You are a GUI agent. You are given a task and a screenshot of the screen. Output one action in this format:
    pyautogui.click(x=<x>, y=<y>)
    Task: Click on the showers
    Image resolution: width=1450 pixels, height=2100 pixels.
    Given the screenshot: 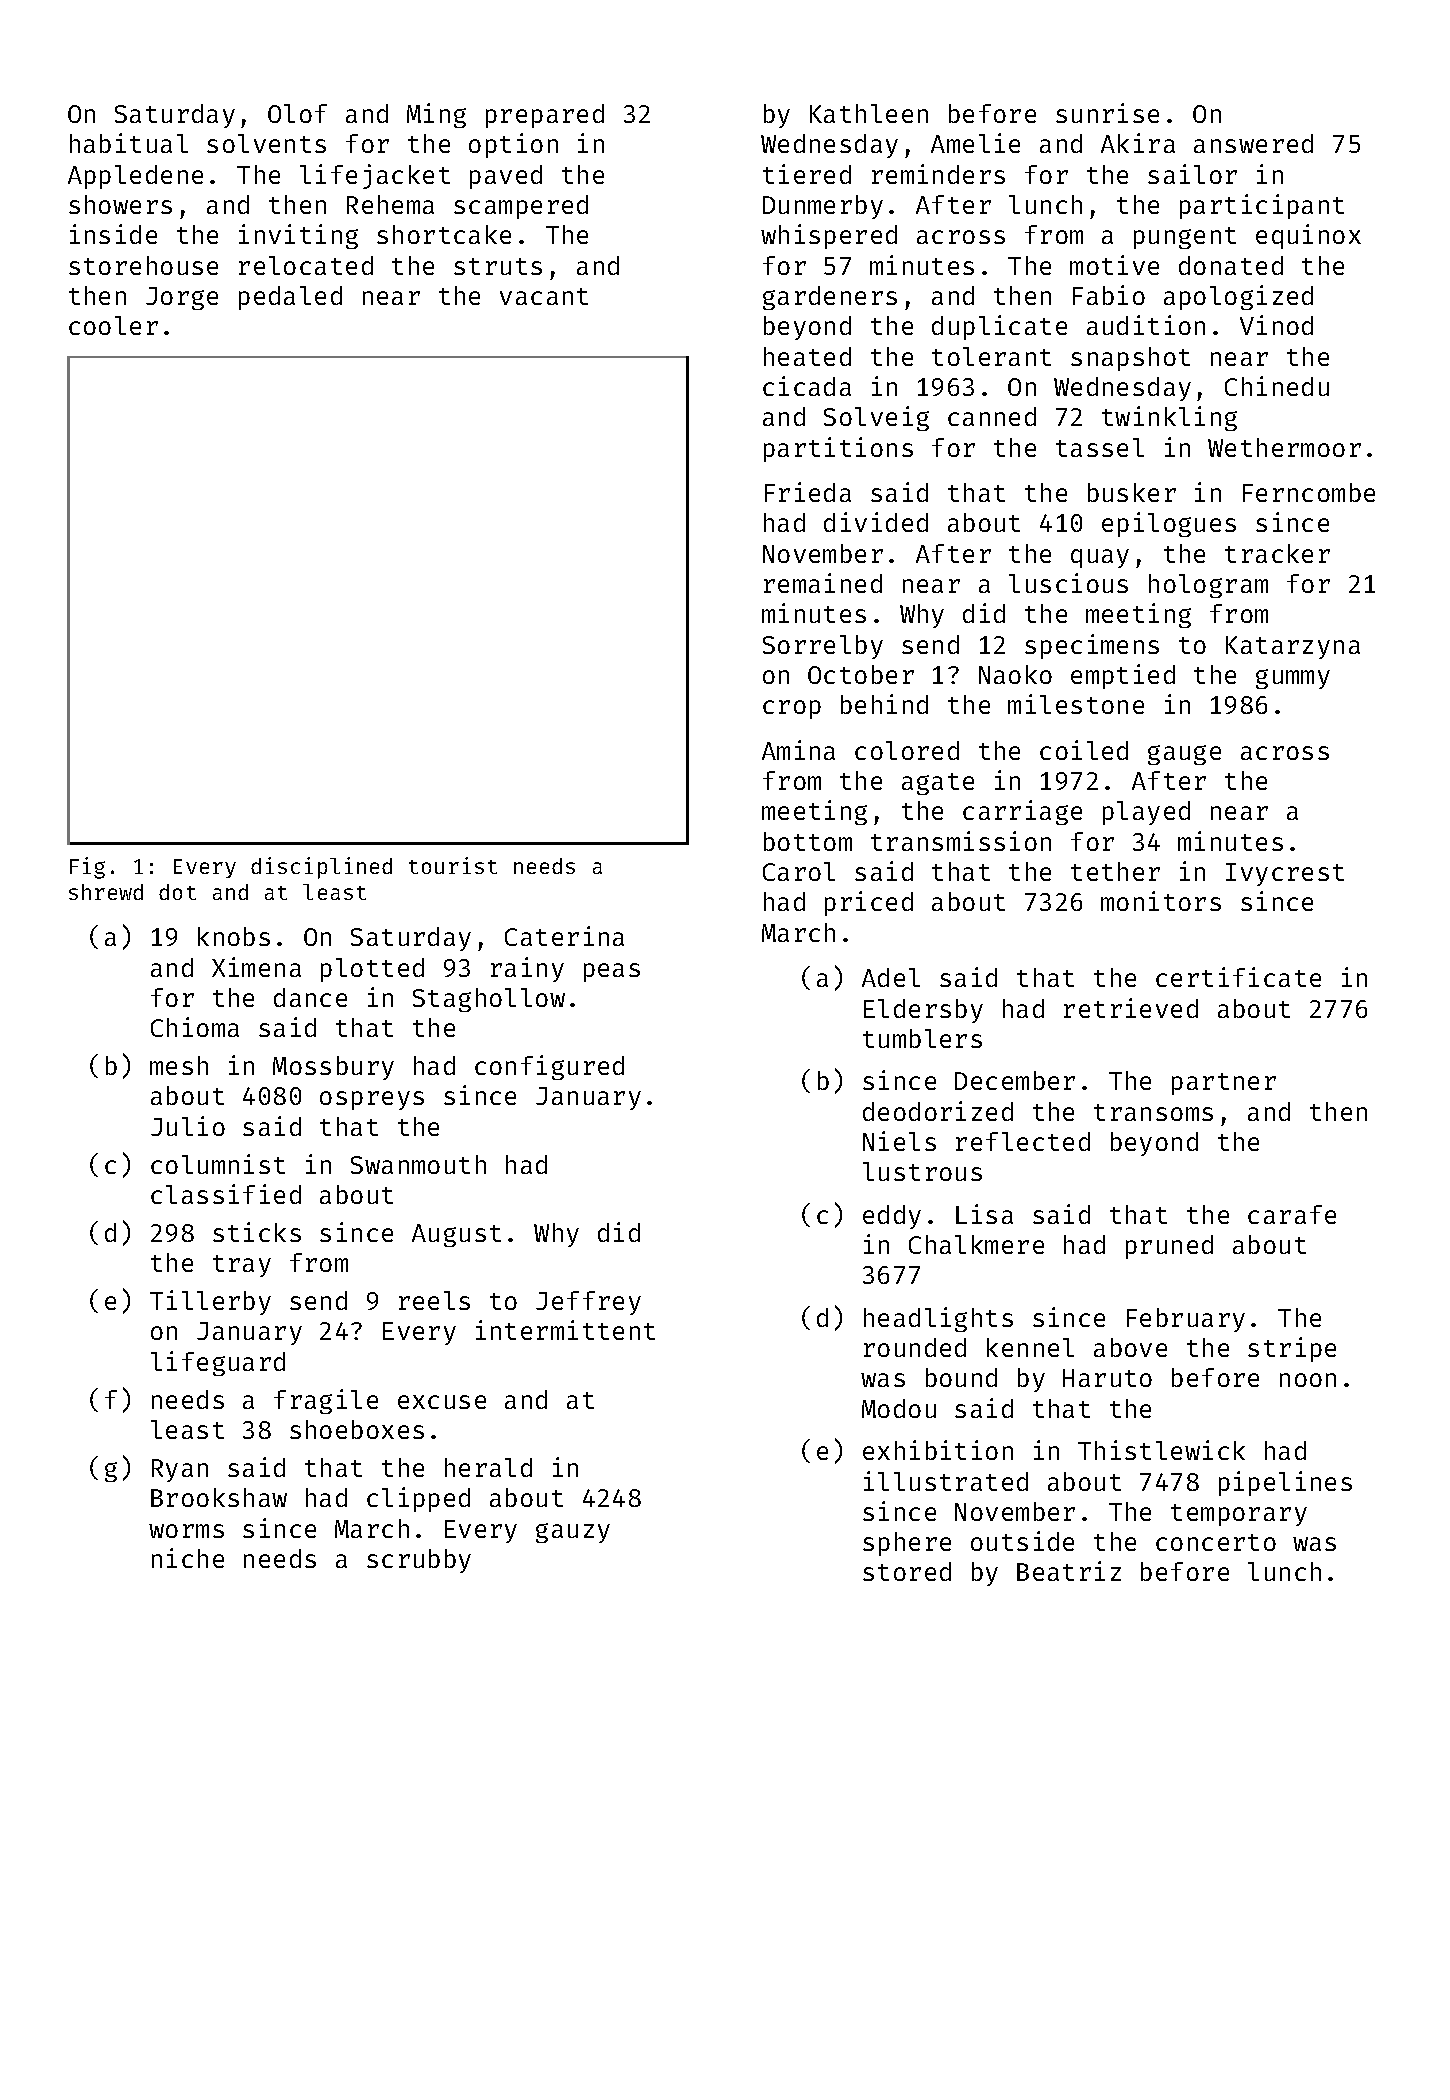 What is the action you would take?
    pyautogui.click(x=120, y=204)
